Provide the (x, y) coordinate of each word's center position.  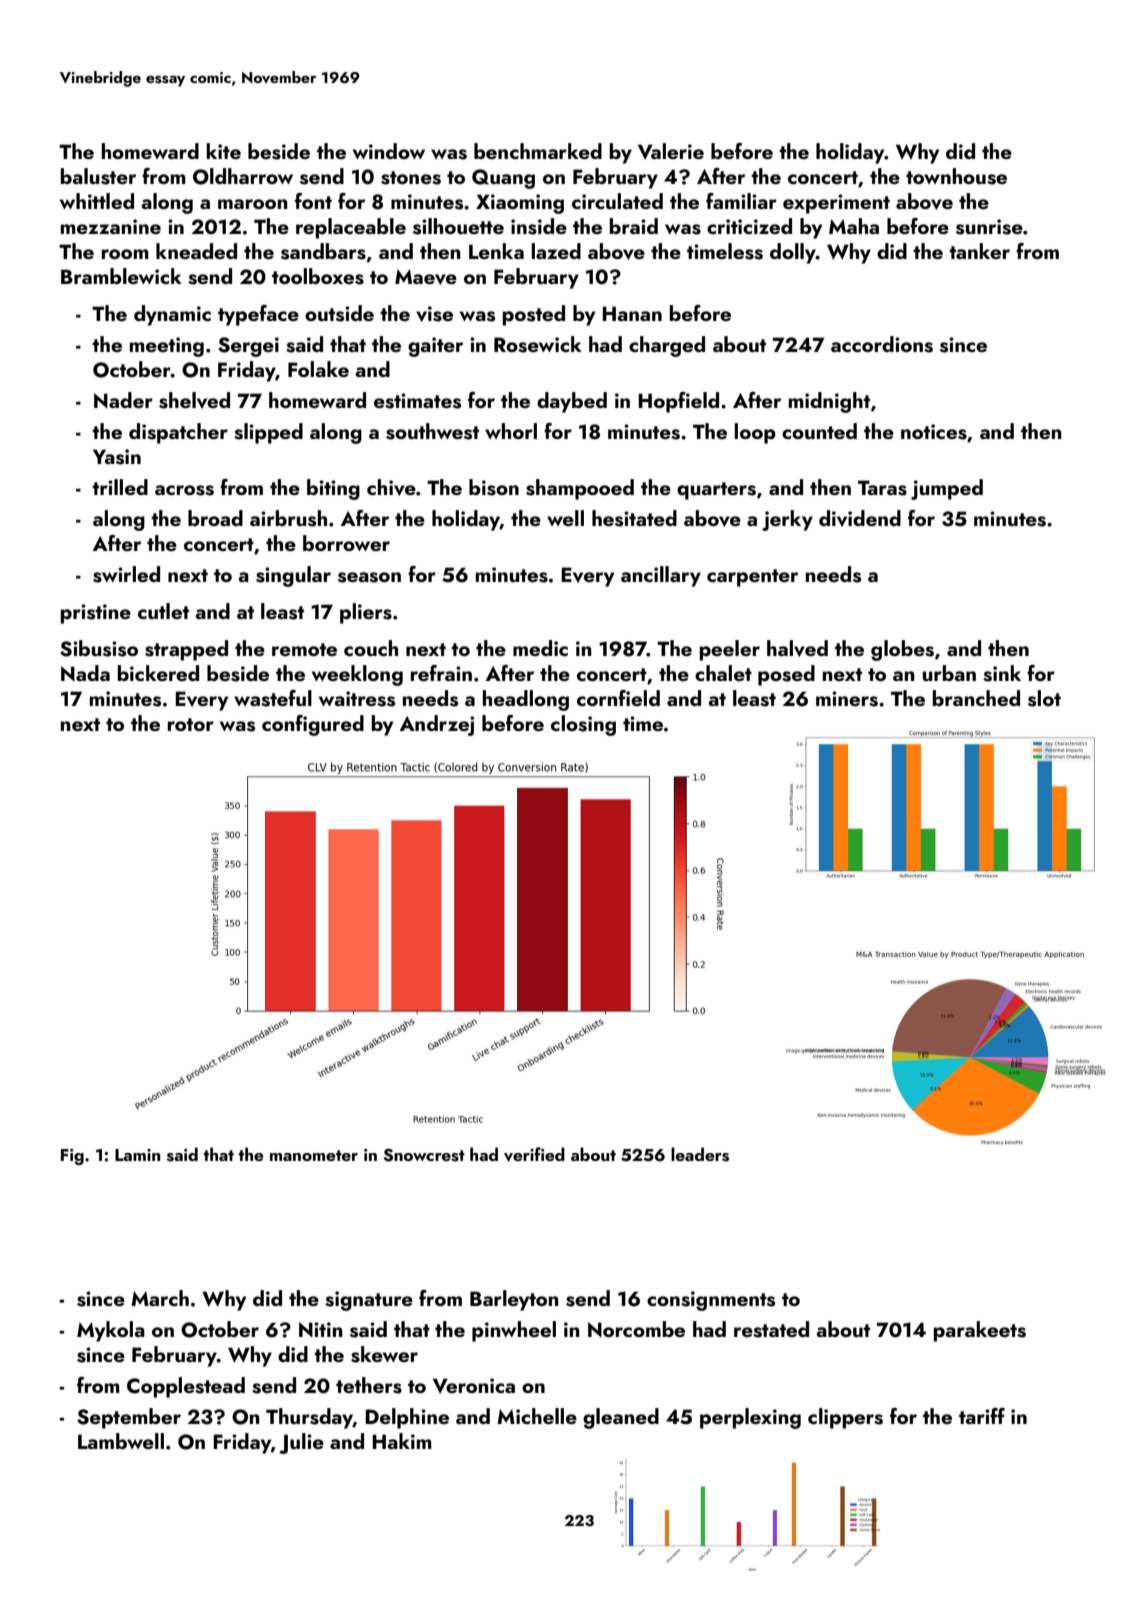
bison (494, 487)
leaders (700, 1154)
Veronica (474, 1386)
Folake (318, 369)
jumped (947, 489)
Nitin (321, 1329)
